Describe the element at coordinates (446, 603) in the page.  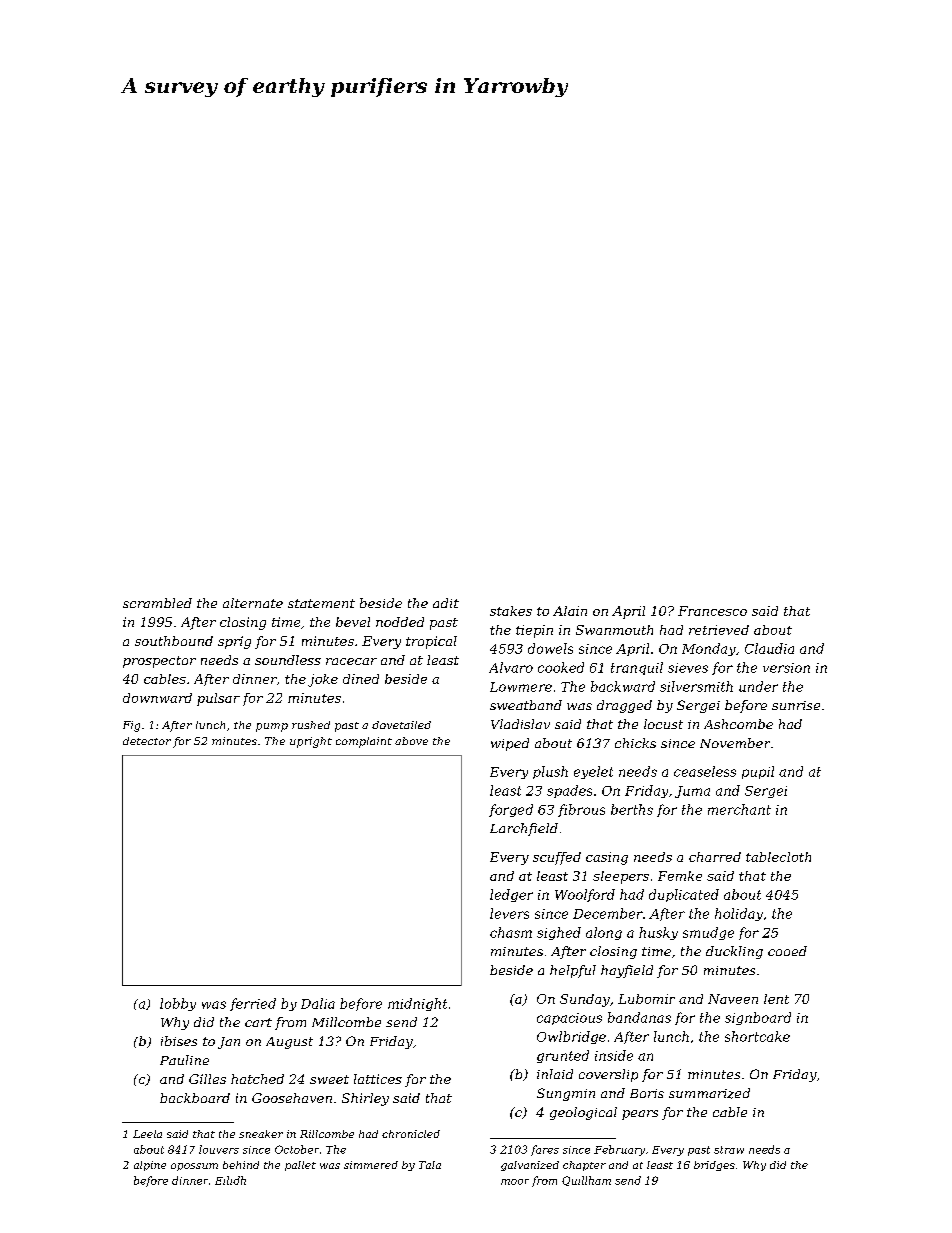
I see `adit` at that location.
